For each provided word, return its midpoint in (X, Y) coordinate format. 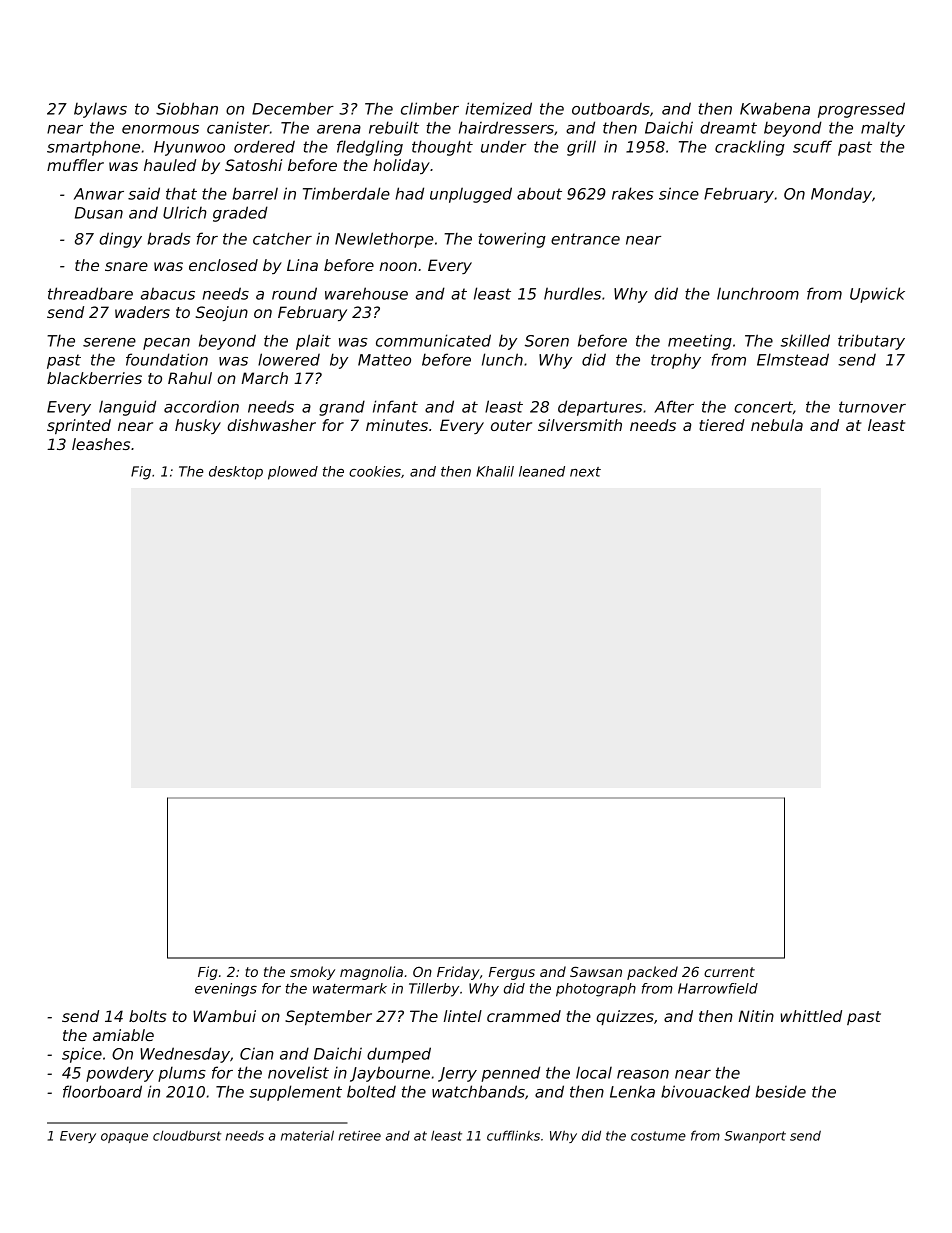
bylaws (100, 110)
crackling (750, 148)
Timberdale (346, 193)
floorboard (102, 1091)
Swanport (755, 1137)
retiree (360, 1135)
